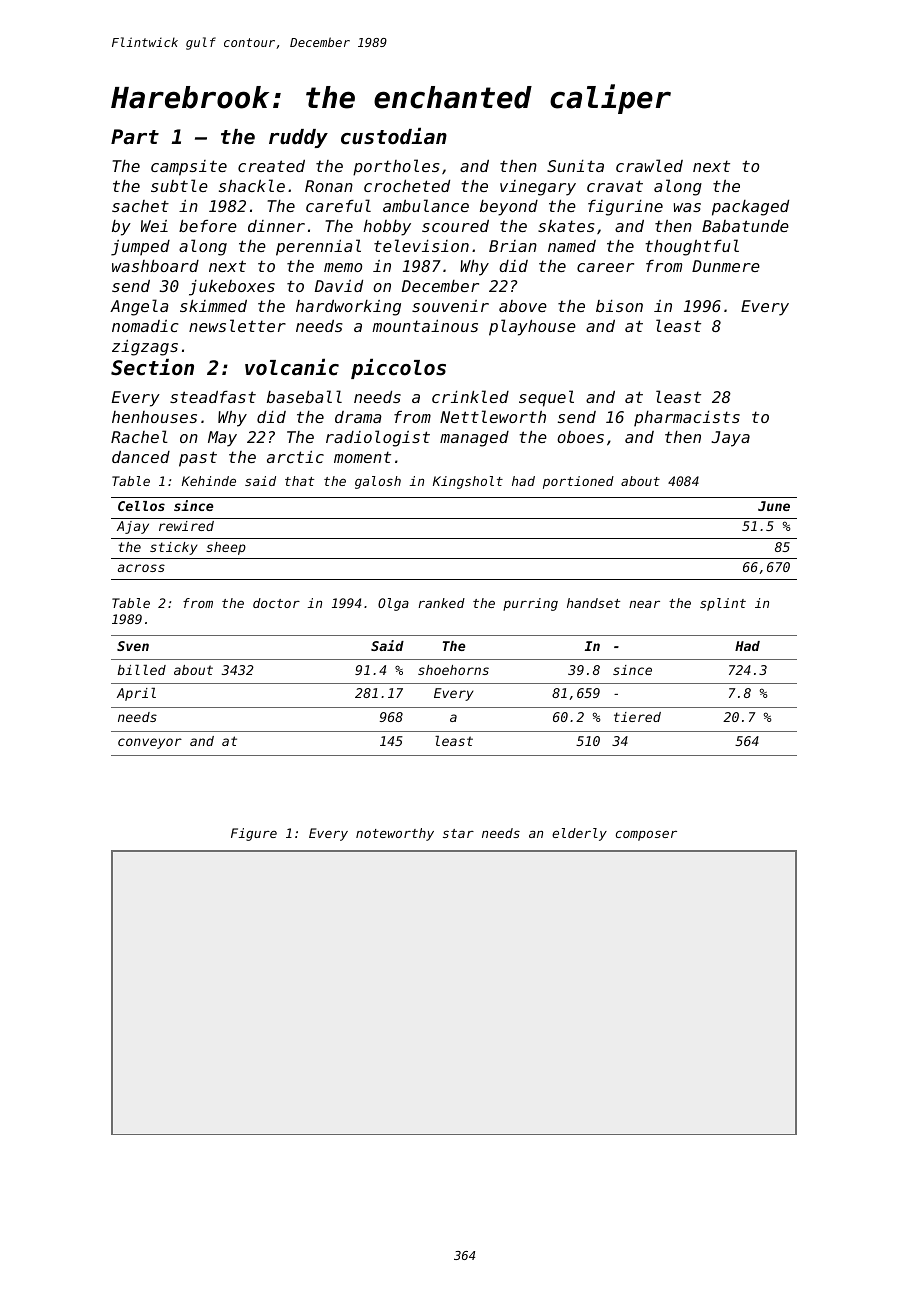 The height and width of the page is (1316, 908). What do you see at coordinates (774, 506) in the page?
I see `June` at bounding box center [774, 506].
